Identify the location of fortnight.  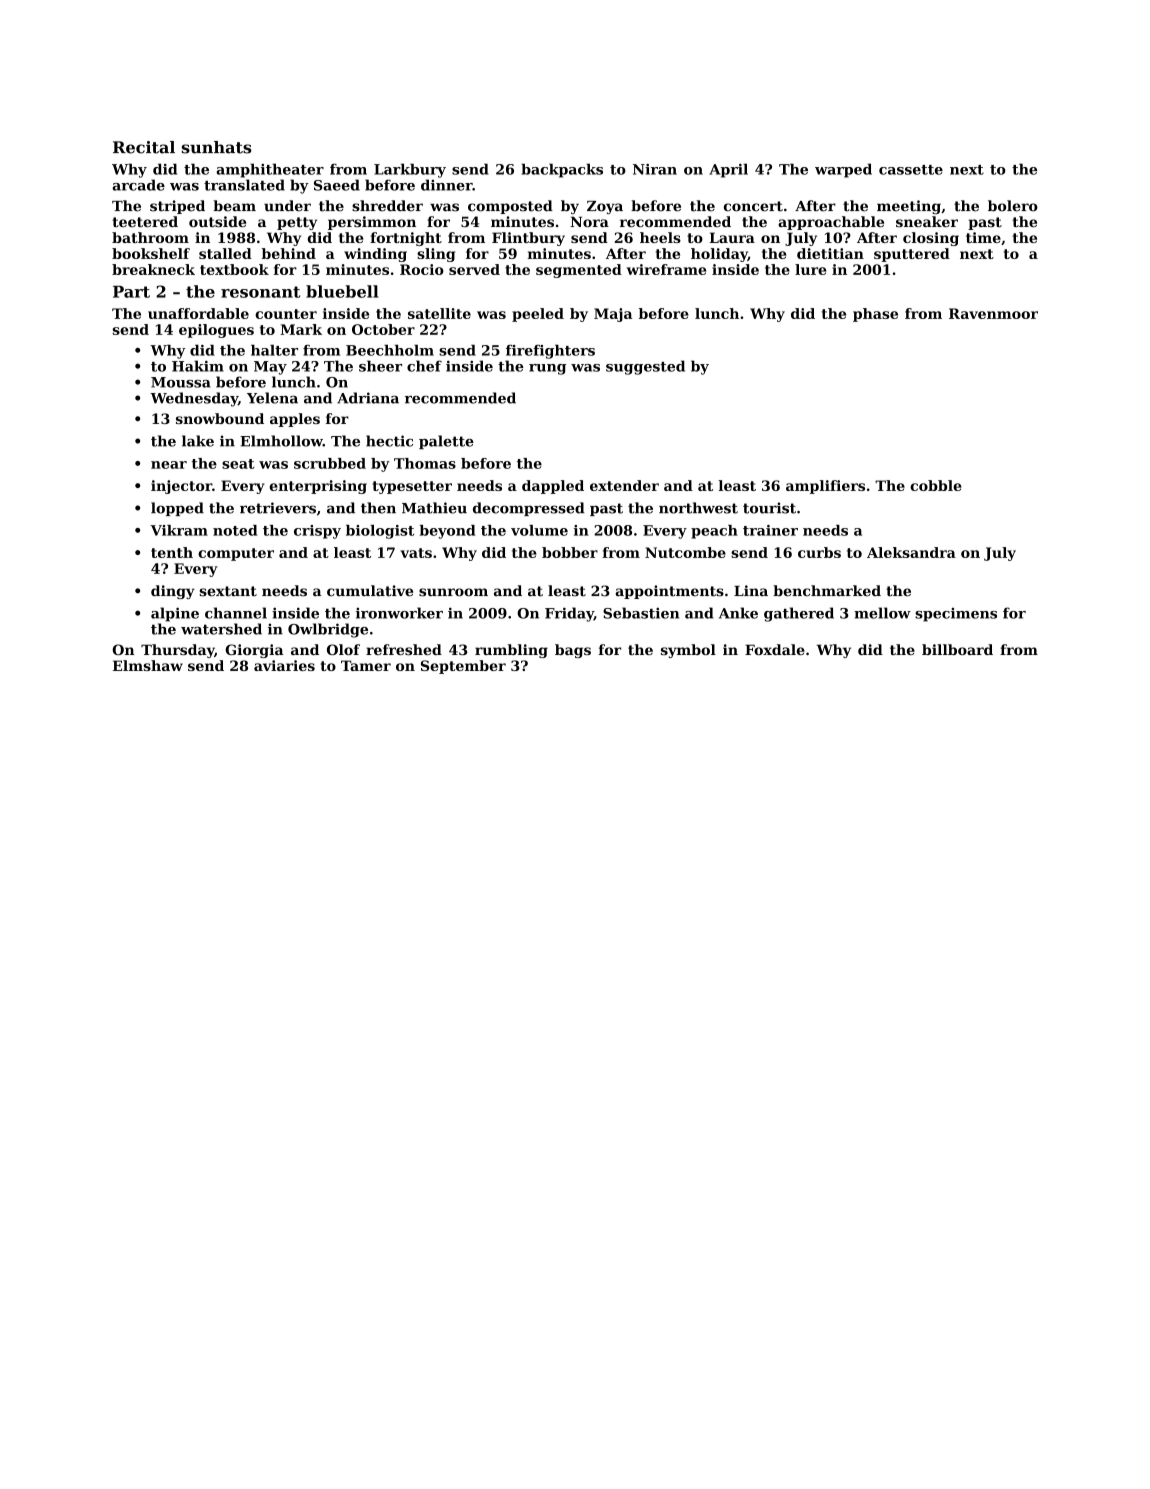
(406, 239).
